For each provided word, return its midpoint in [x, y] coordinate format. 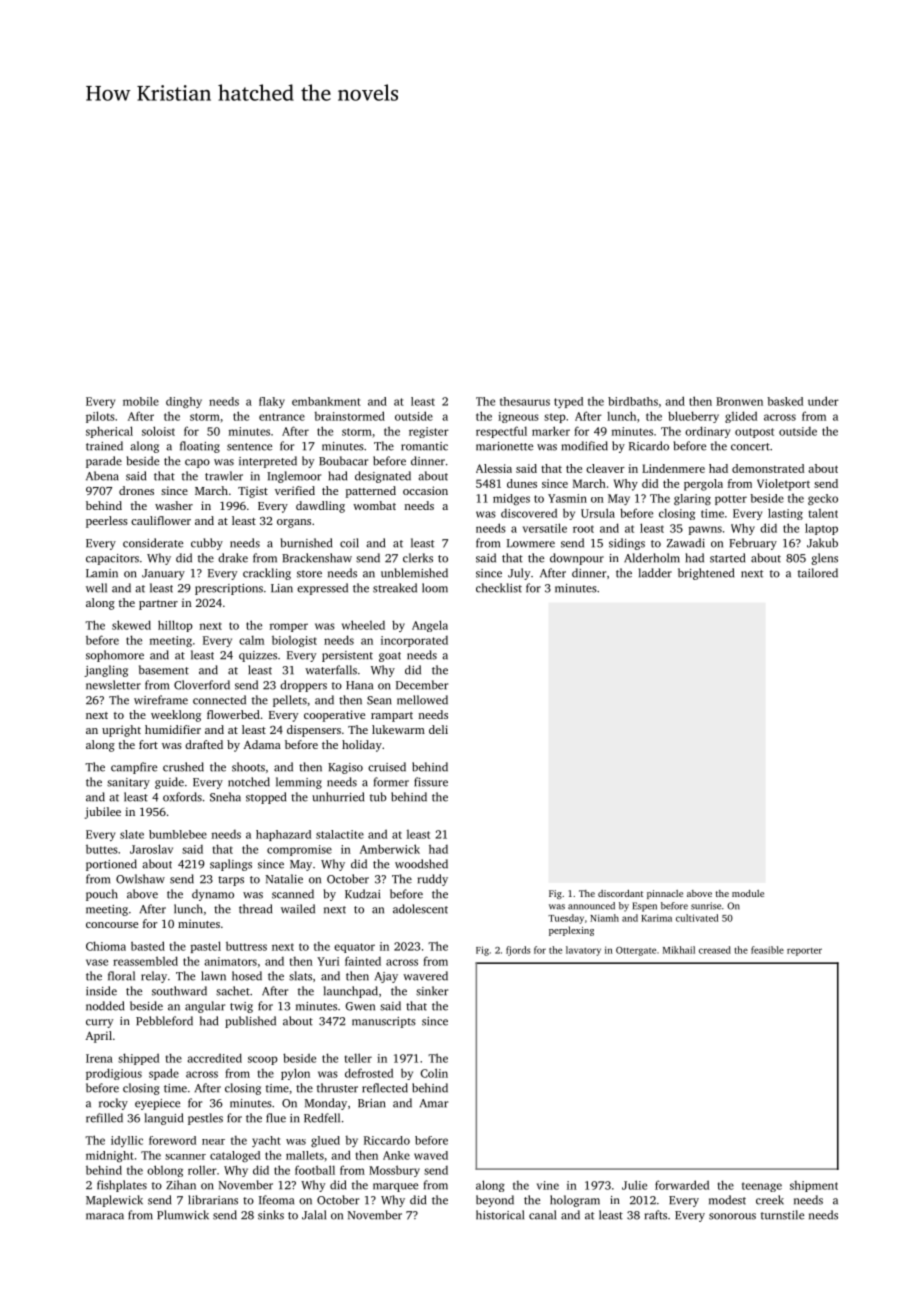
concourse [112, 925]
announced [591, 906]
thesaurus [525, 401]
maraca [105, 1216]
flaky [272, 402]
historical [500, 1215]
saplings [231, 865]
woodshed [421, 864]
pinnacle [665, 894]
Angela [430, 626]
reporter [804, 952]
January [163, 574]
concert [750, 447]
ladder [655, 573]
